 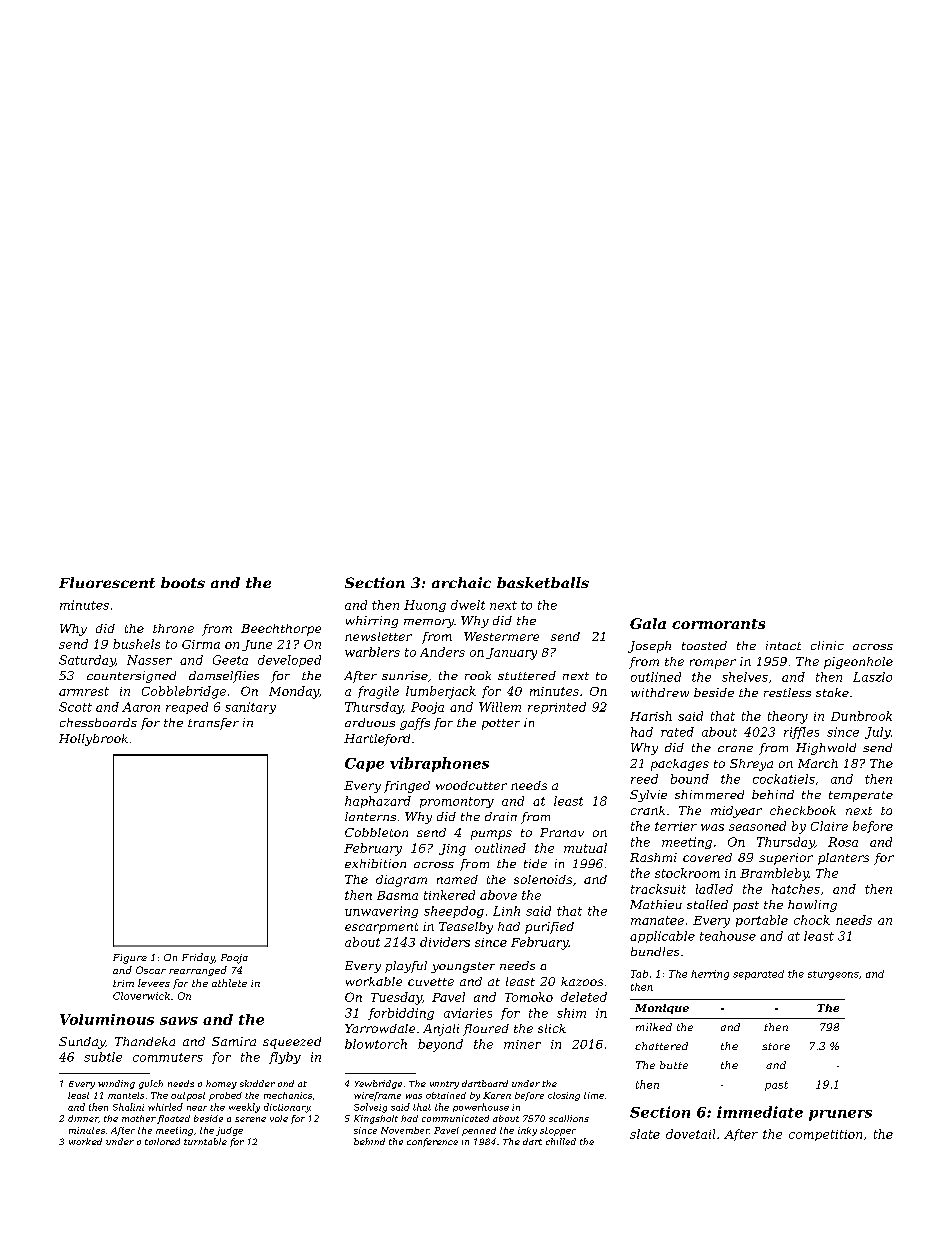 I want to click on temperate, so click(x=861, y=796).
